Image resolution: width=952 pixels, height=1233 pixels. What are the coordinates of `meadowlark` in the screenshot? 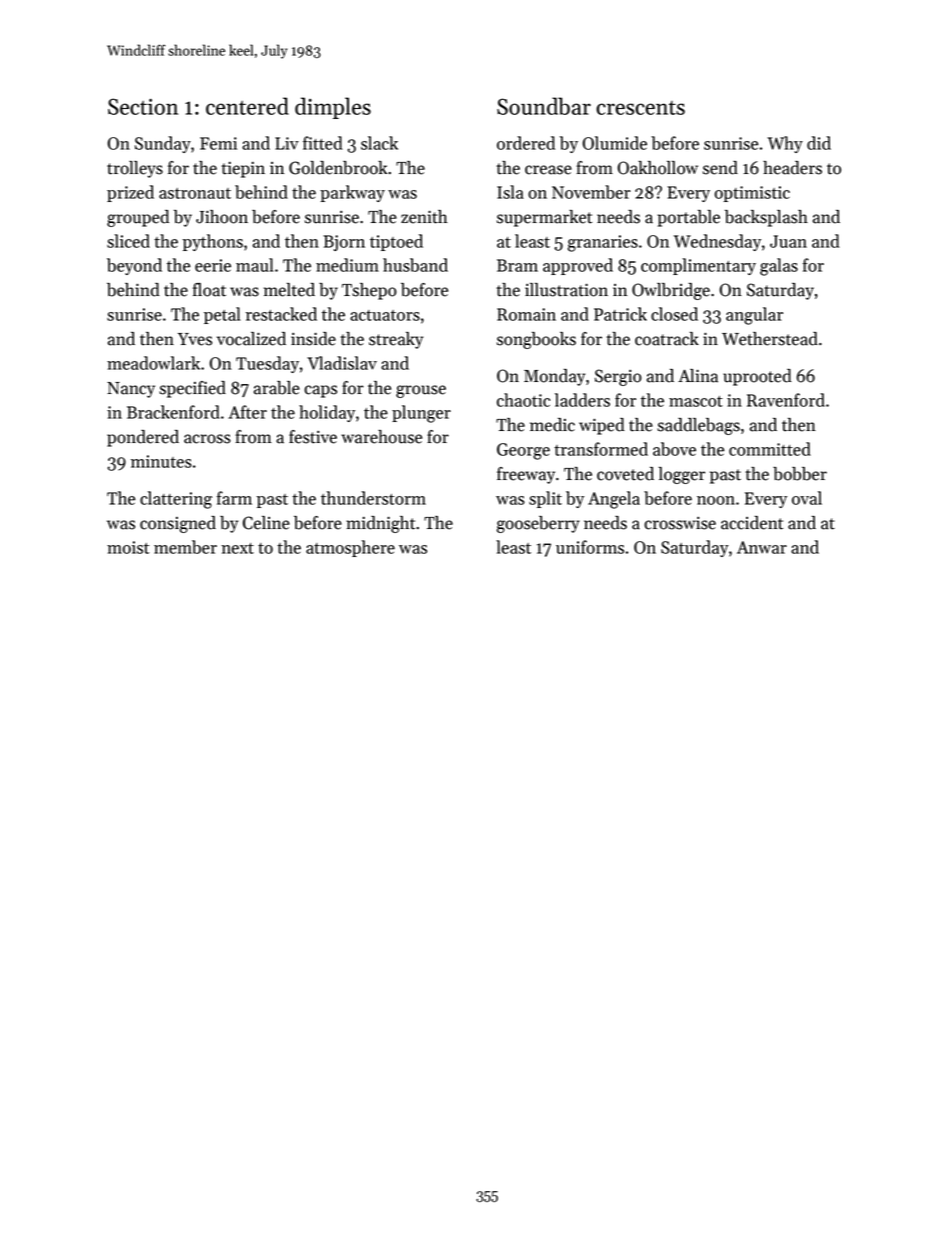 It's located at (153, 363).
